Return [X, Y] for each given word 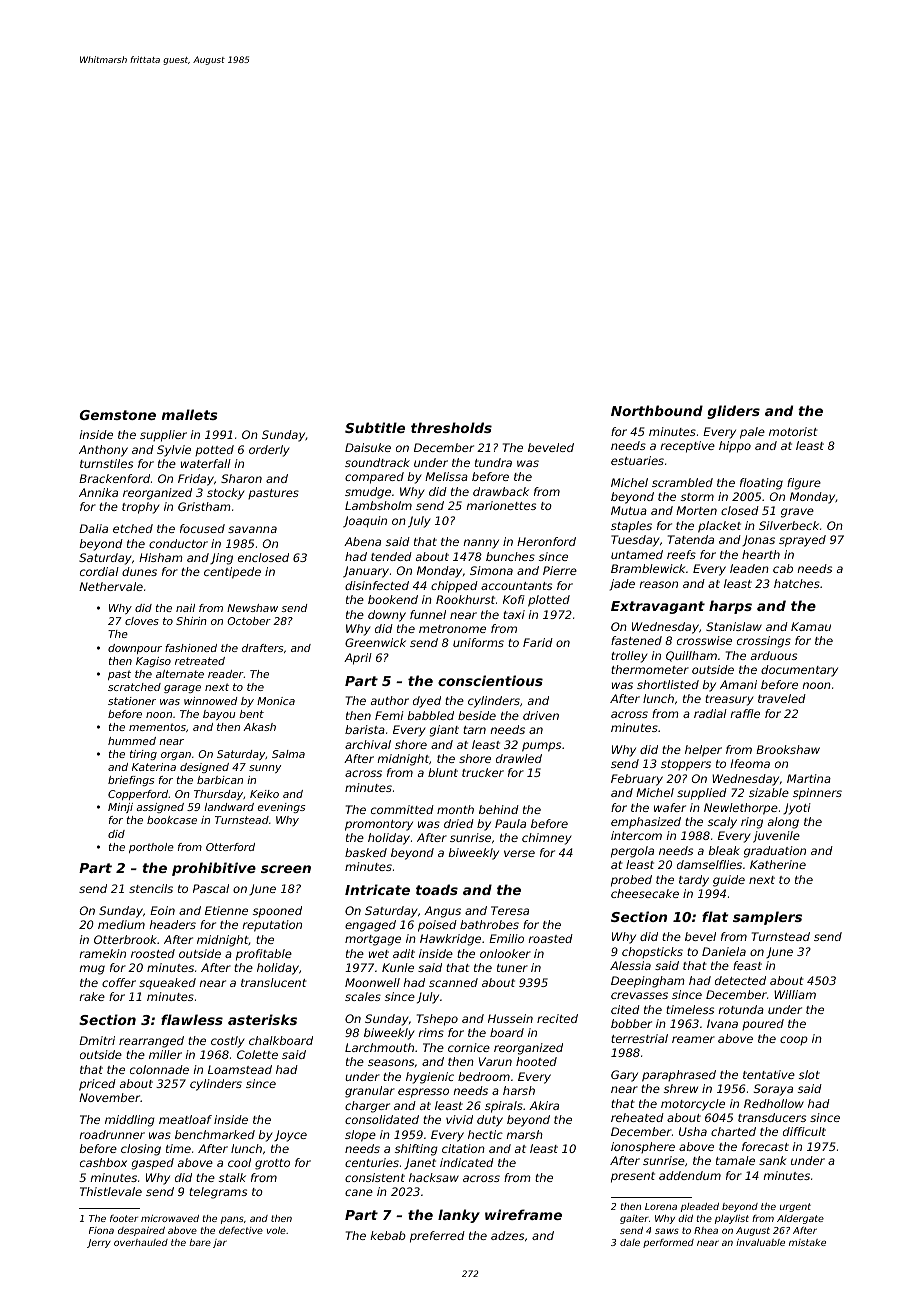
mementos [157, 727]
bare [200, 1242]
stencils [151, 888]
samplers [767, 918]
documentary [799, 671]
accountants [516, 586]
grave [797, 513]
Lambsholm [378, 505]
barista [365, 729]
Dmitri [97, 1040]
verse [519, 853]
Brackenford [114, 478]
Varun [495, 1061]
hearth [761, 554]
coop [794, 1040]
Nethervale [111, 586]
